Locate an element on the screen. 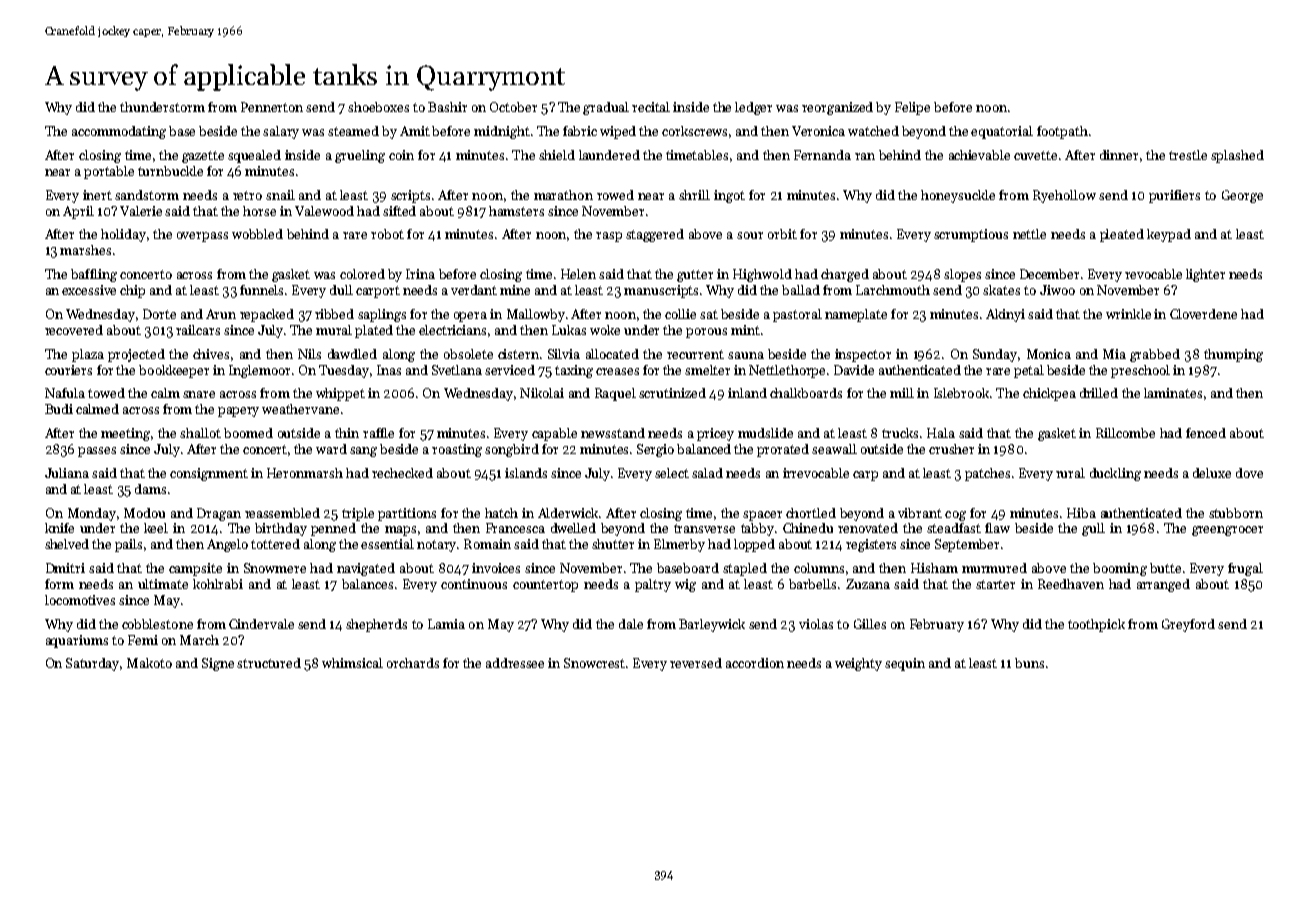 This screenshot has width=1308, height=924. Pennerton is located at coordinates (272, 107).
